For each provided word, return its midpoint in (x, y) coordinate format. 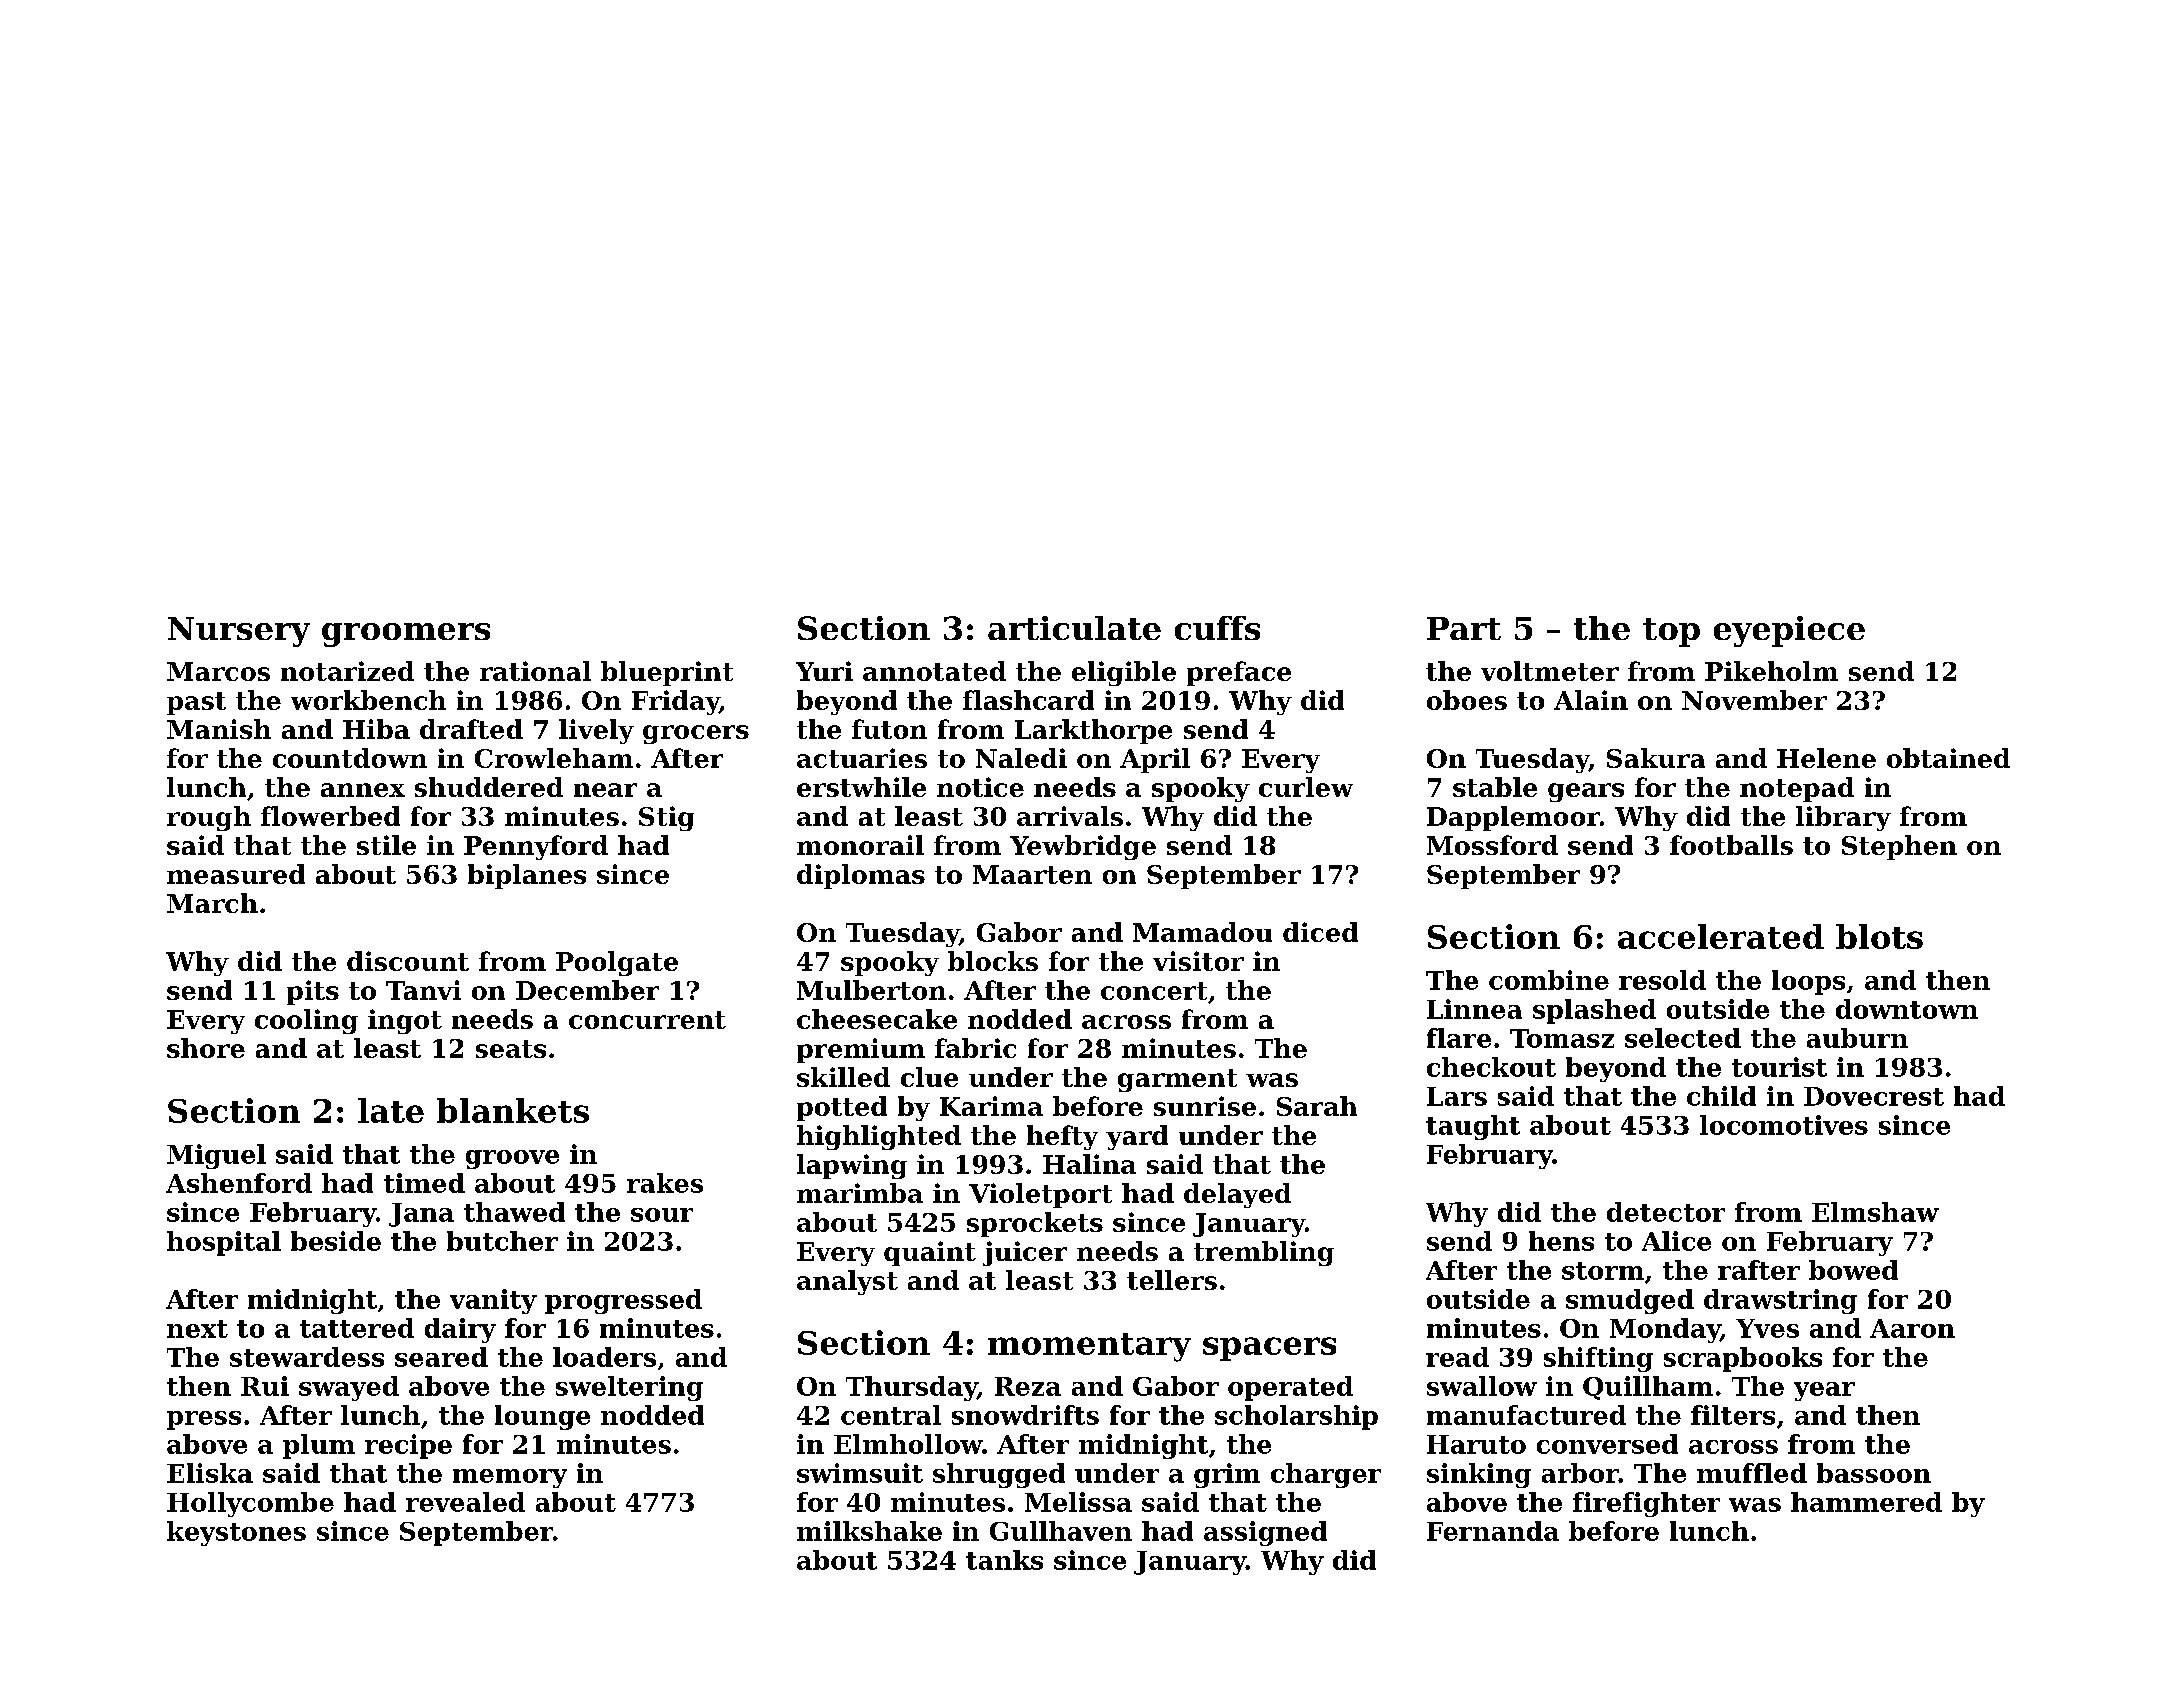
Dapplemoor (1513, 818)
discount (408, 961)
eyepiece (1789, 631)
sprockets (1035, 1224)
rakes (665, 1183)
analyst (847, 1282)
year (1824, 1391)
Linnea (1474, 1009)
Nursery (239, 632)
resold (1662, 980)
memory (510, 1478)
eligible (1124, 673)
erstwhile (861, 787)
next (197, 1329)
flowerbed (330, 816)
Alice (1676, 1241)
